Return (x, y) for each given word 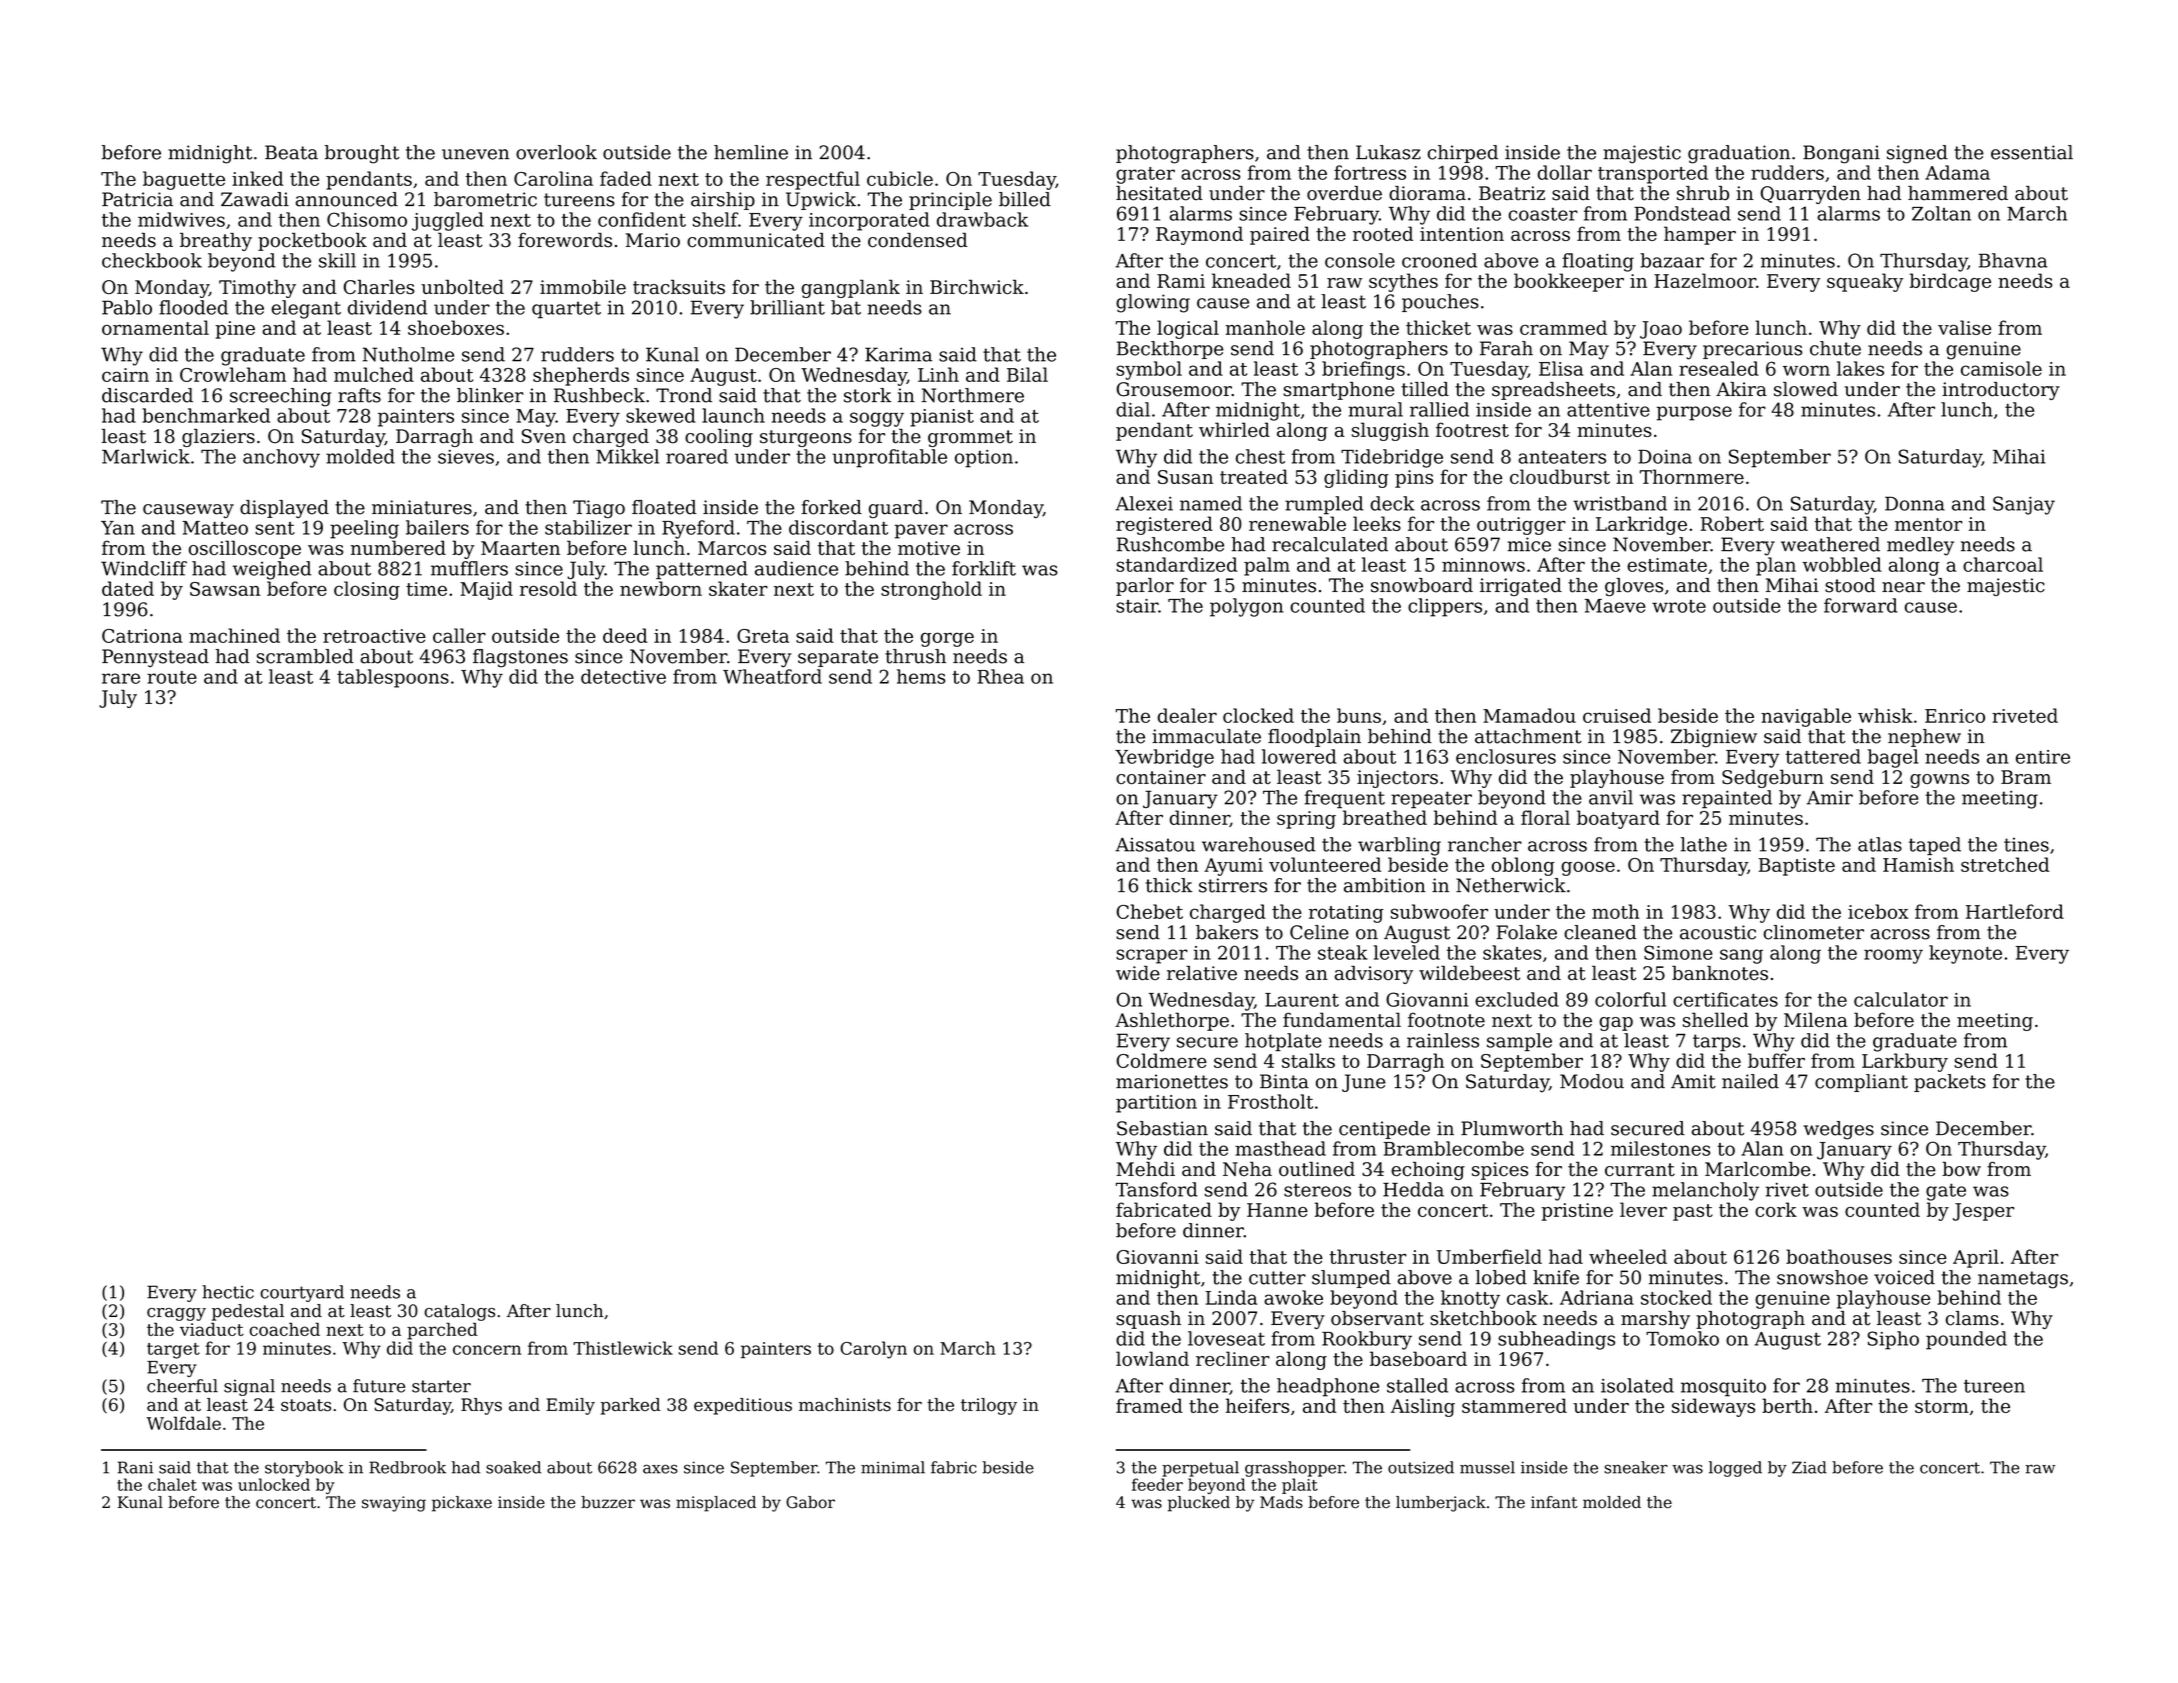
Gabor (810, 1502)
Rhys (481, 1406)
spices (1500, 1171)
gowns (1939, 781)
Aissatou (1155, 844)
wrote (1679, 606)
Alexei (1144, 503)
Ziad (1809, 1467)
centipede (1384, 1130)
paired (1280, 235)
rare (121, 678)
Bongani (1841, 154)
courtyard (302, 1293)
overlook (556, 152)
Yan (118, 528)
